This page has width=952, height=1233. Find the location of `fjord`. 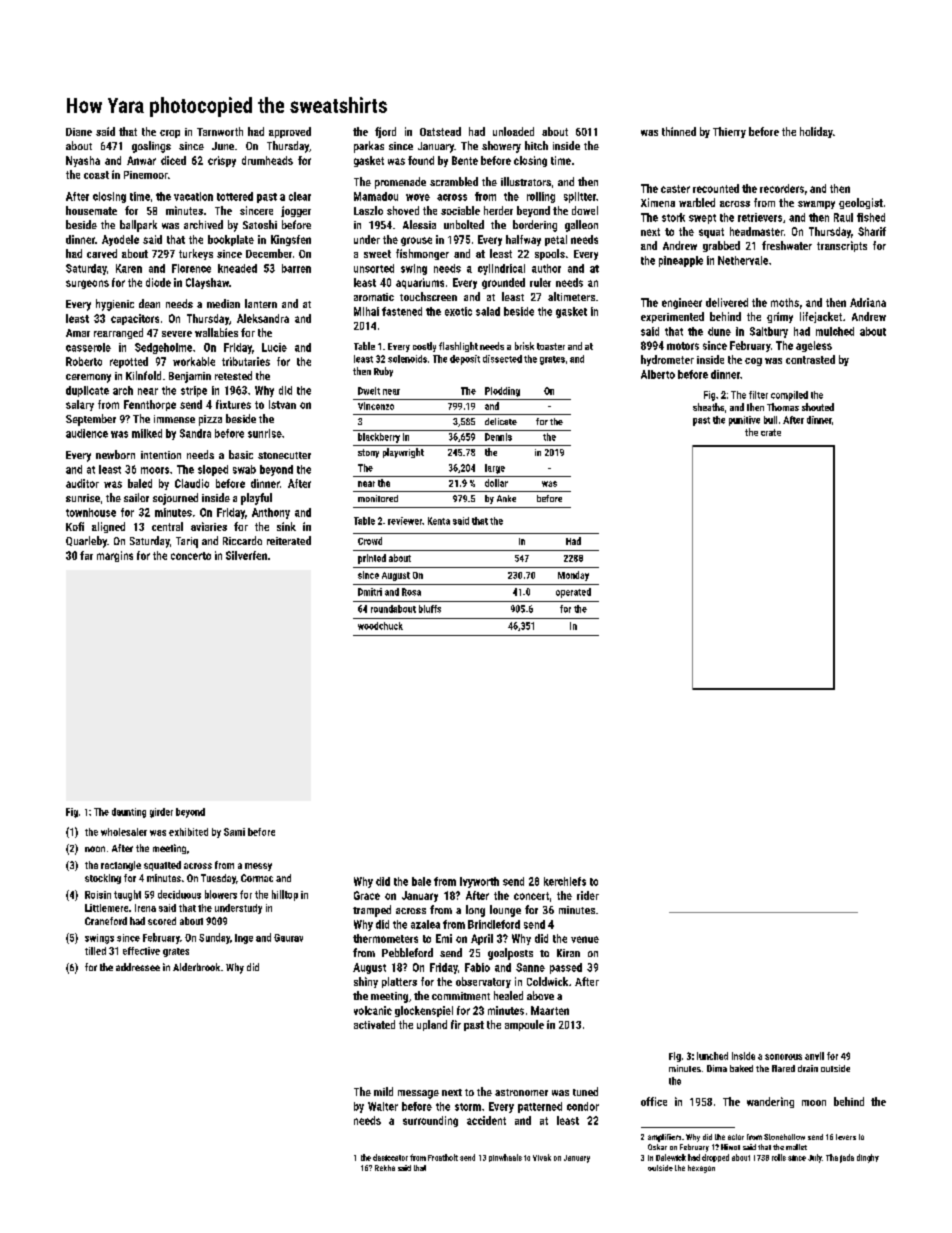

fjord is located at coordinates (385, 132).
